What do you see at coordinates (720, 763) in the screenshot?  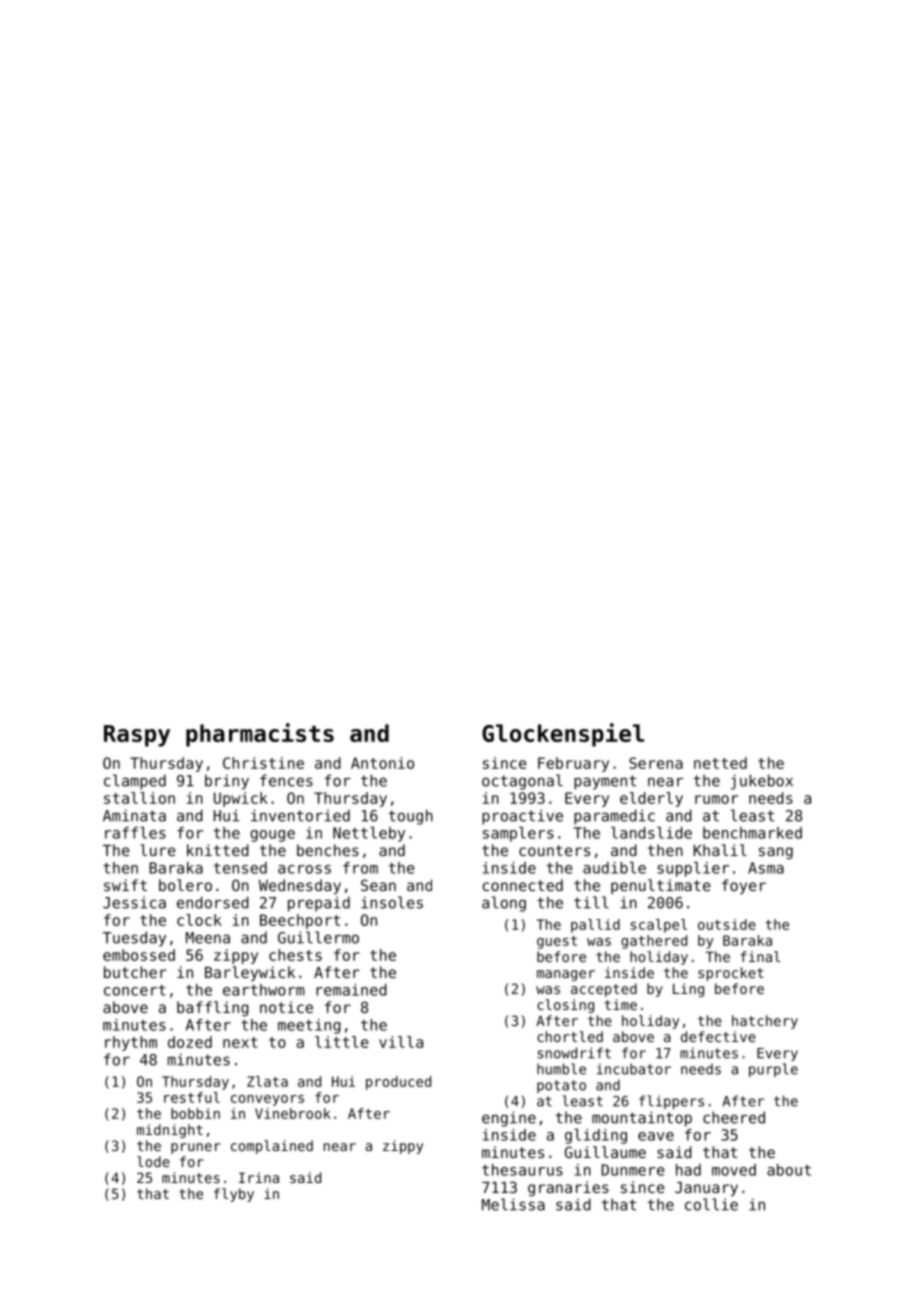 I see `netted` at bounding box center [720, 763].
